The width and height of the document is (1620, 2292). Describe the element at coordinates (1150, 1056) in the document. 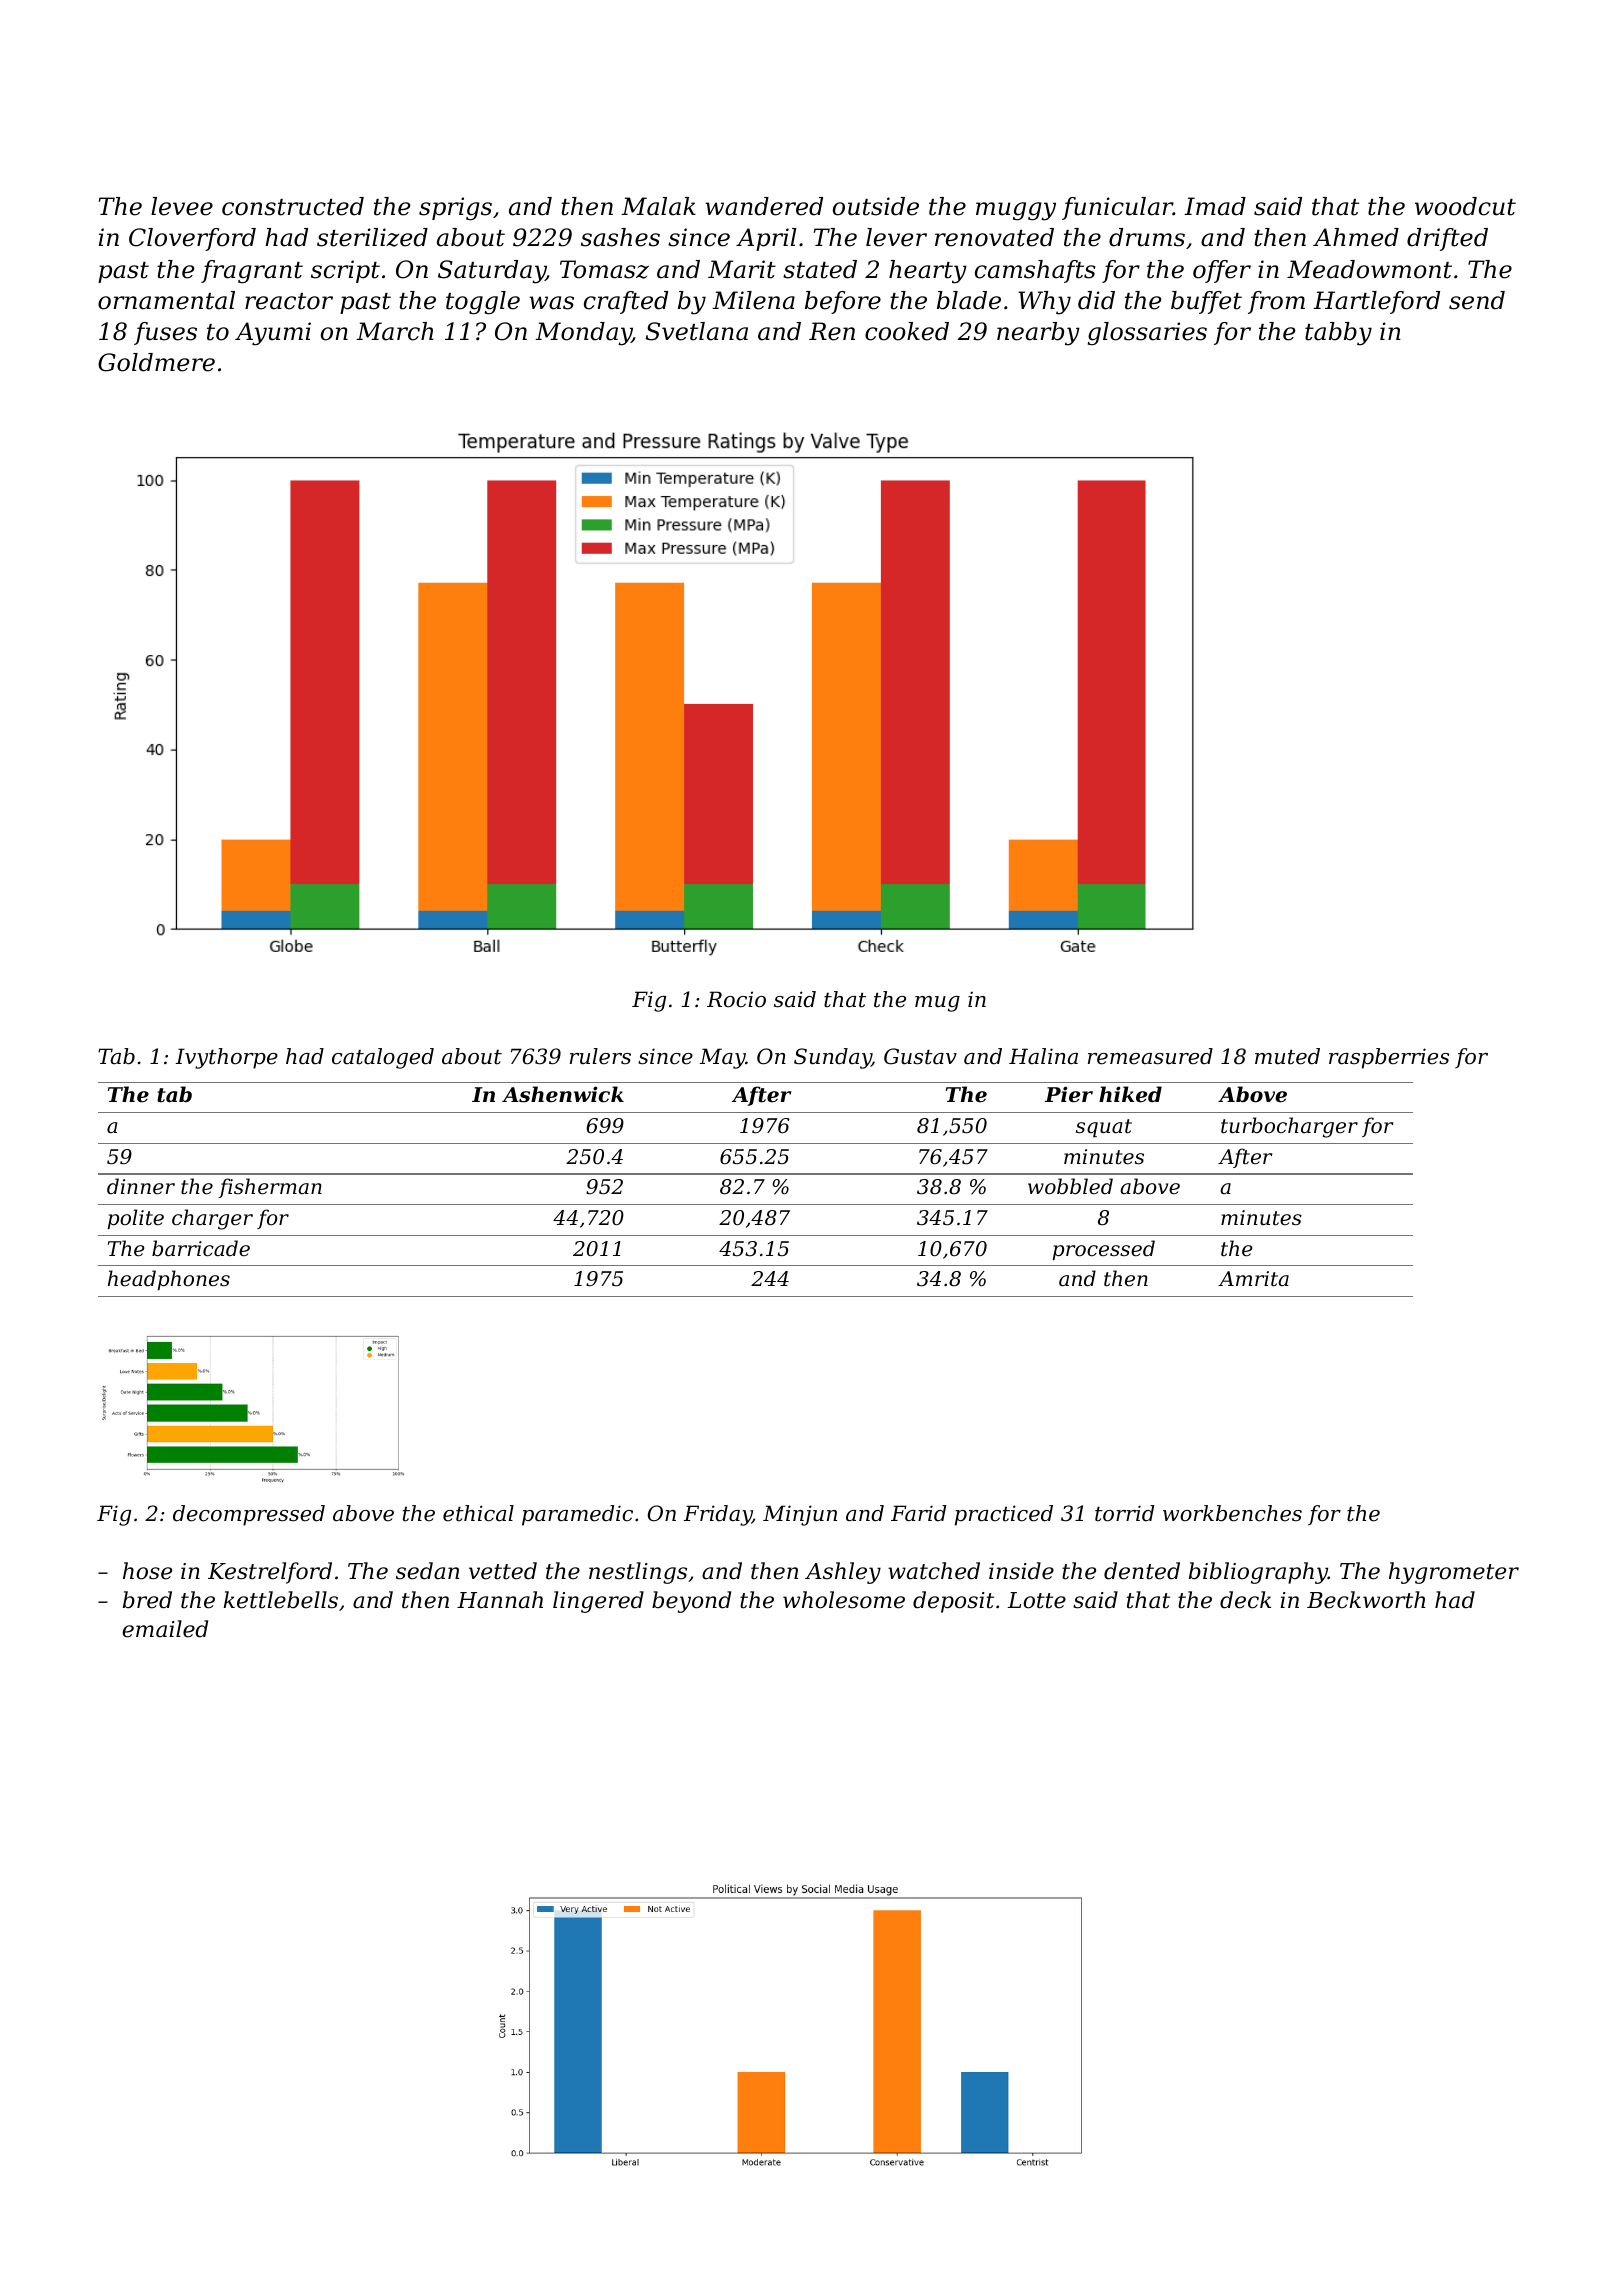

I see `remeasured` at that location.
